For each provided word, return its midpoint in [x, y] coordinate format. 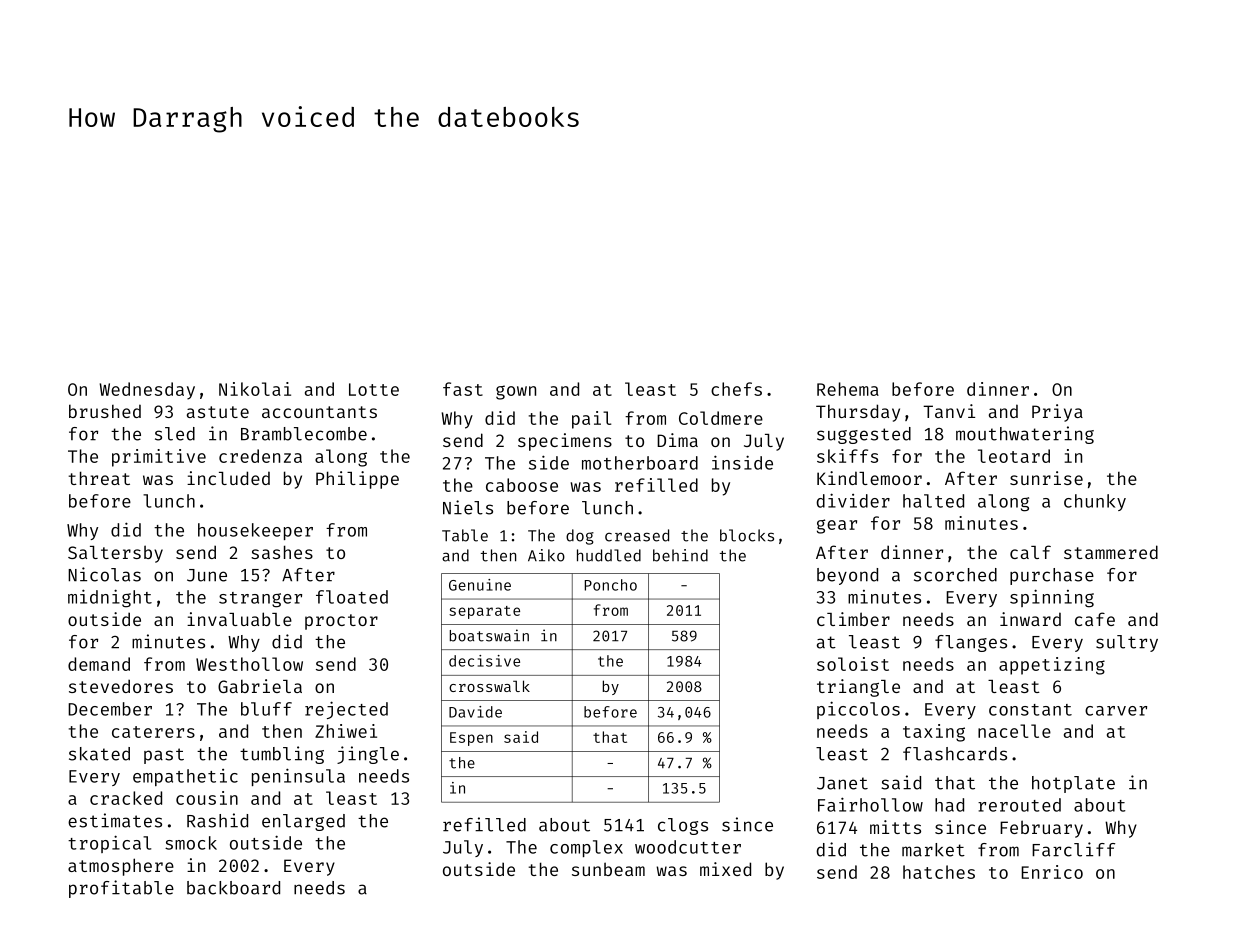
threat [99, 478]
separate [484, 612]
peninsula [298, 777]
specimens [565, 442]
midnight [110, 598]
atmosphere [121, 867]
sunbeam [608, 869]
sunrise [1046, 478]
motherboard [640, 463]
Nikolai [255, 389]
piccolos [858, 710]
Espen [471, 739]
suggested [864, 435]
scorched [955, 575]
